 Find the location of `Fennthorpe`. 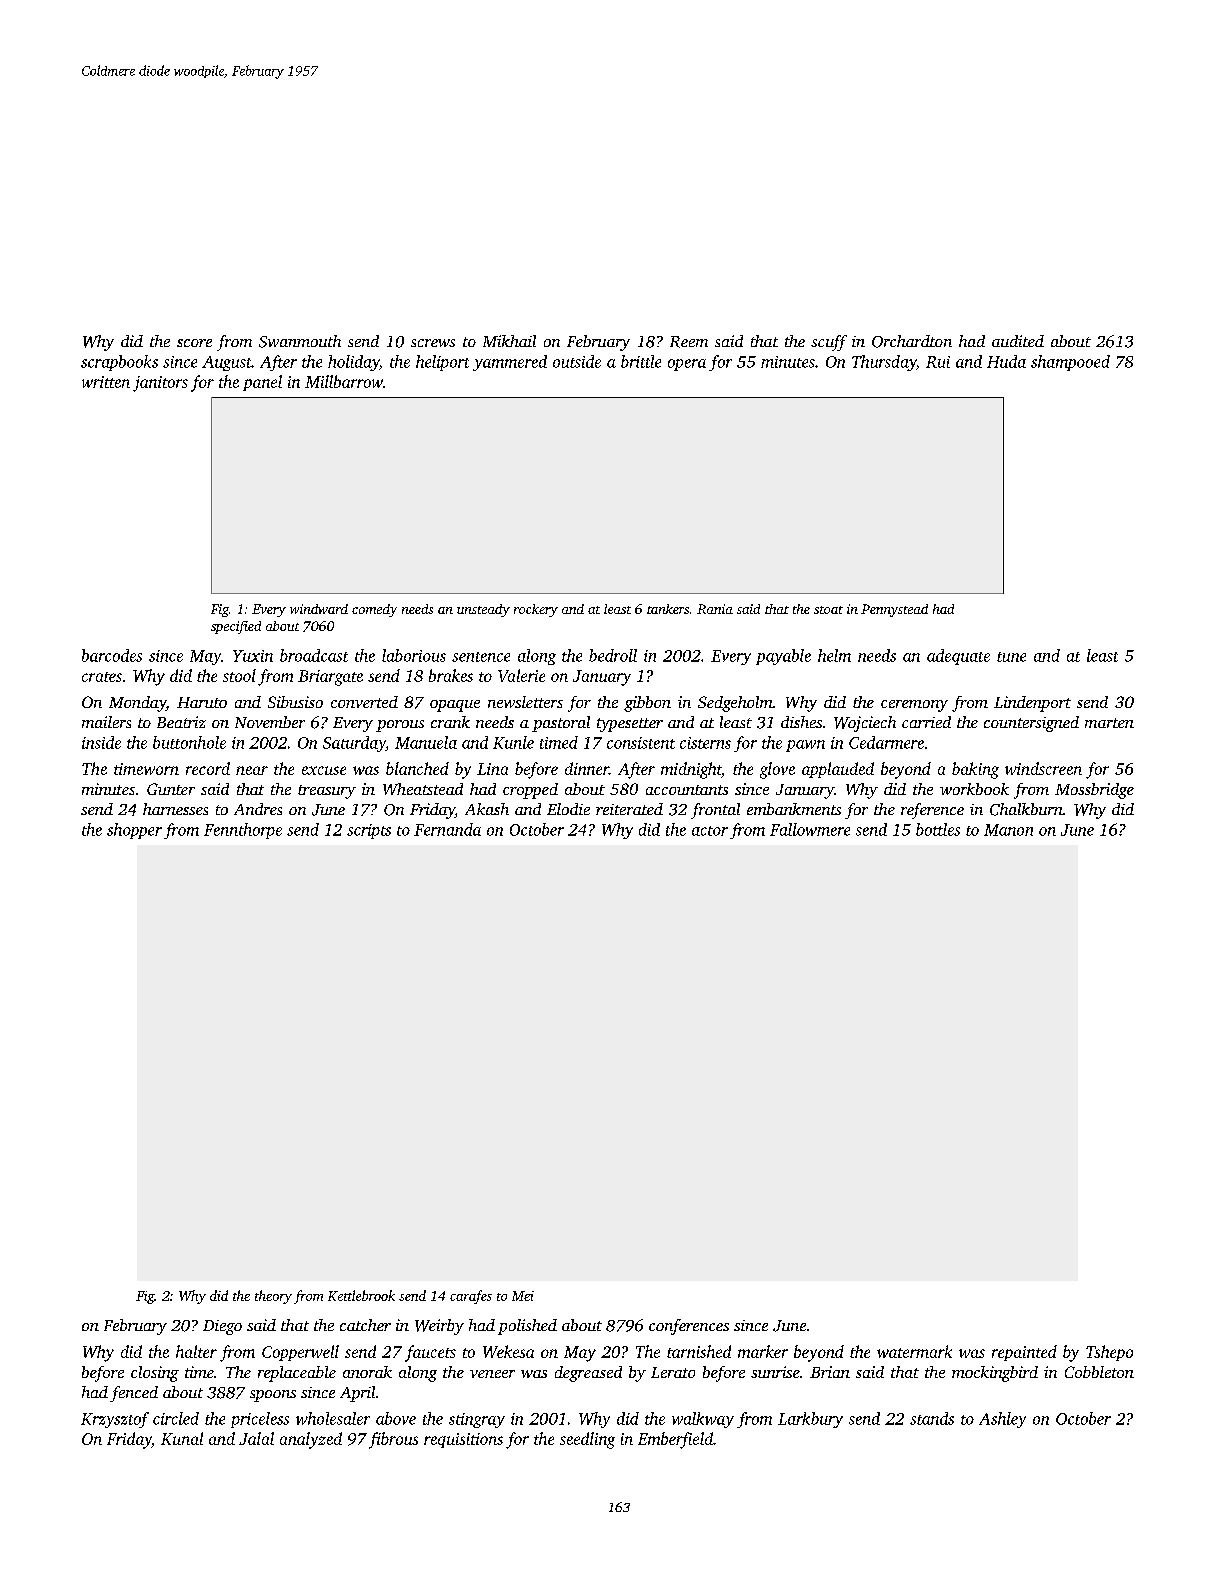

Fennthorpe is located at coordinates (243, 831).
